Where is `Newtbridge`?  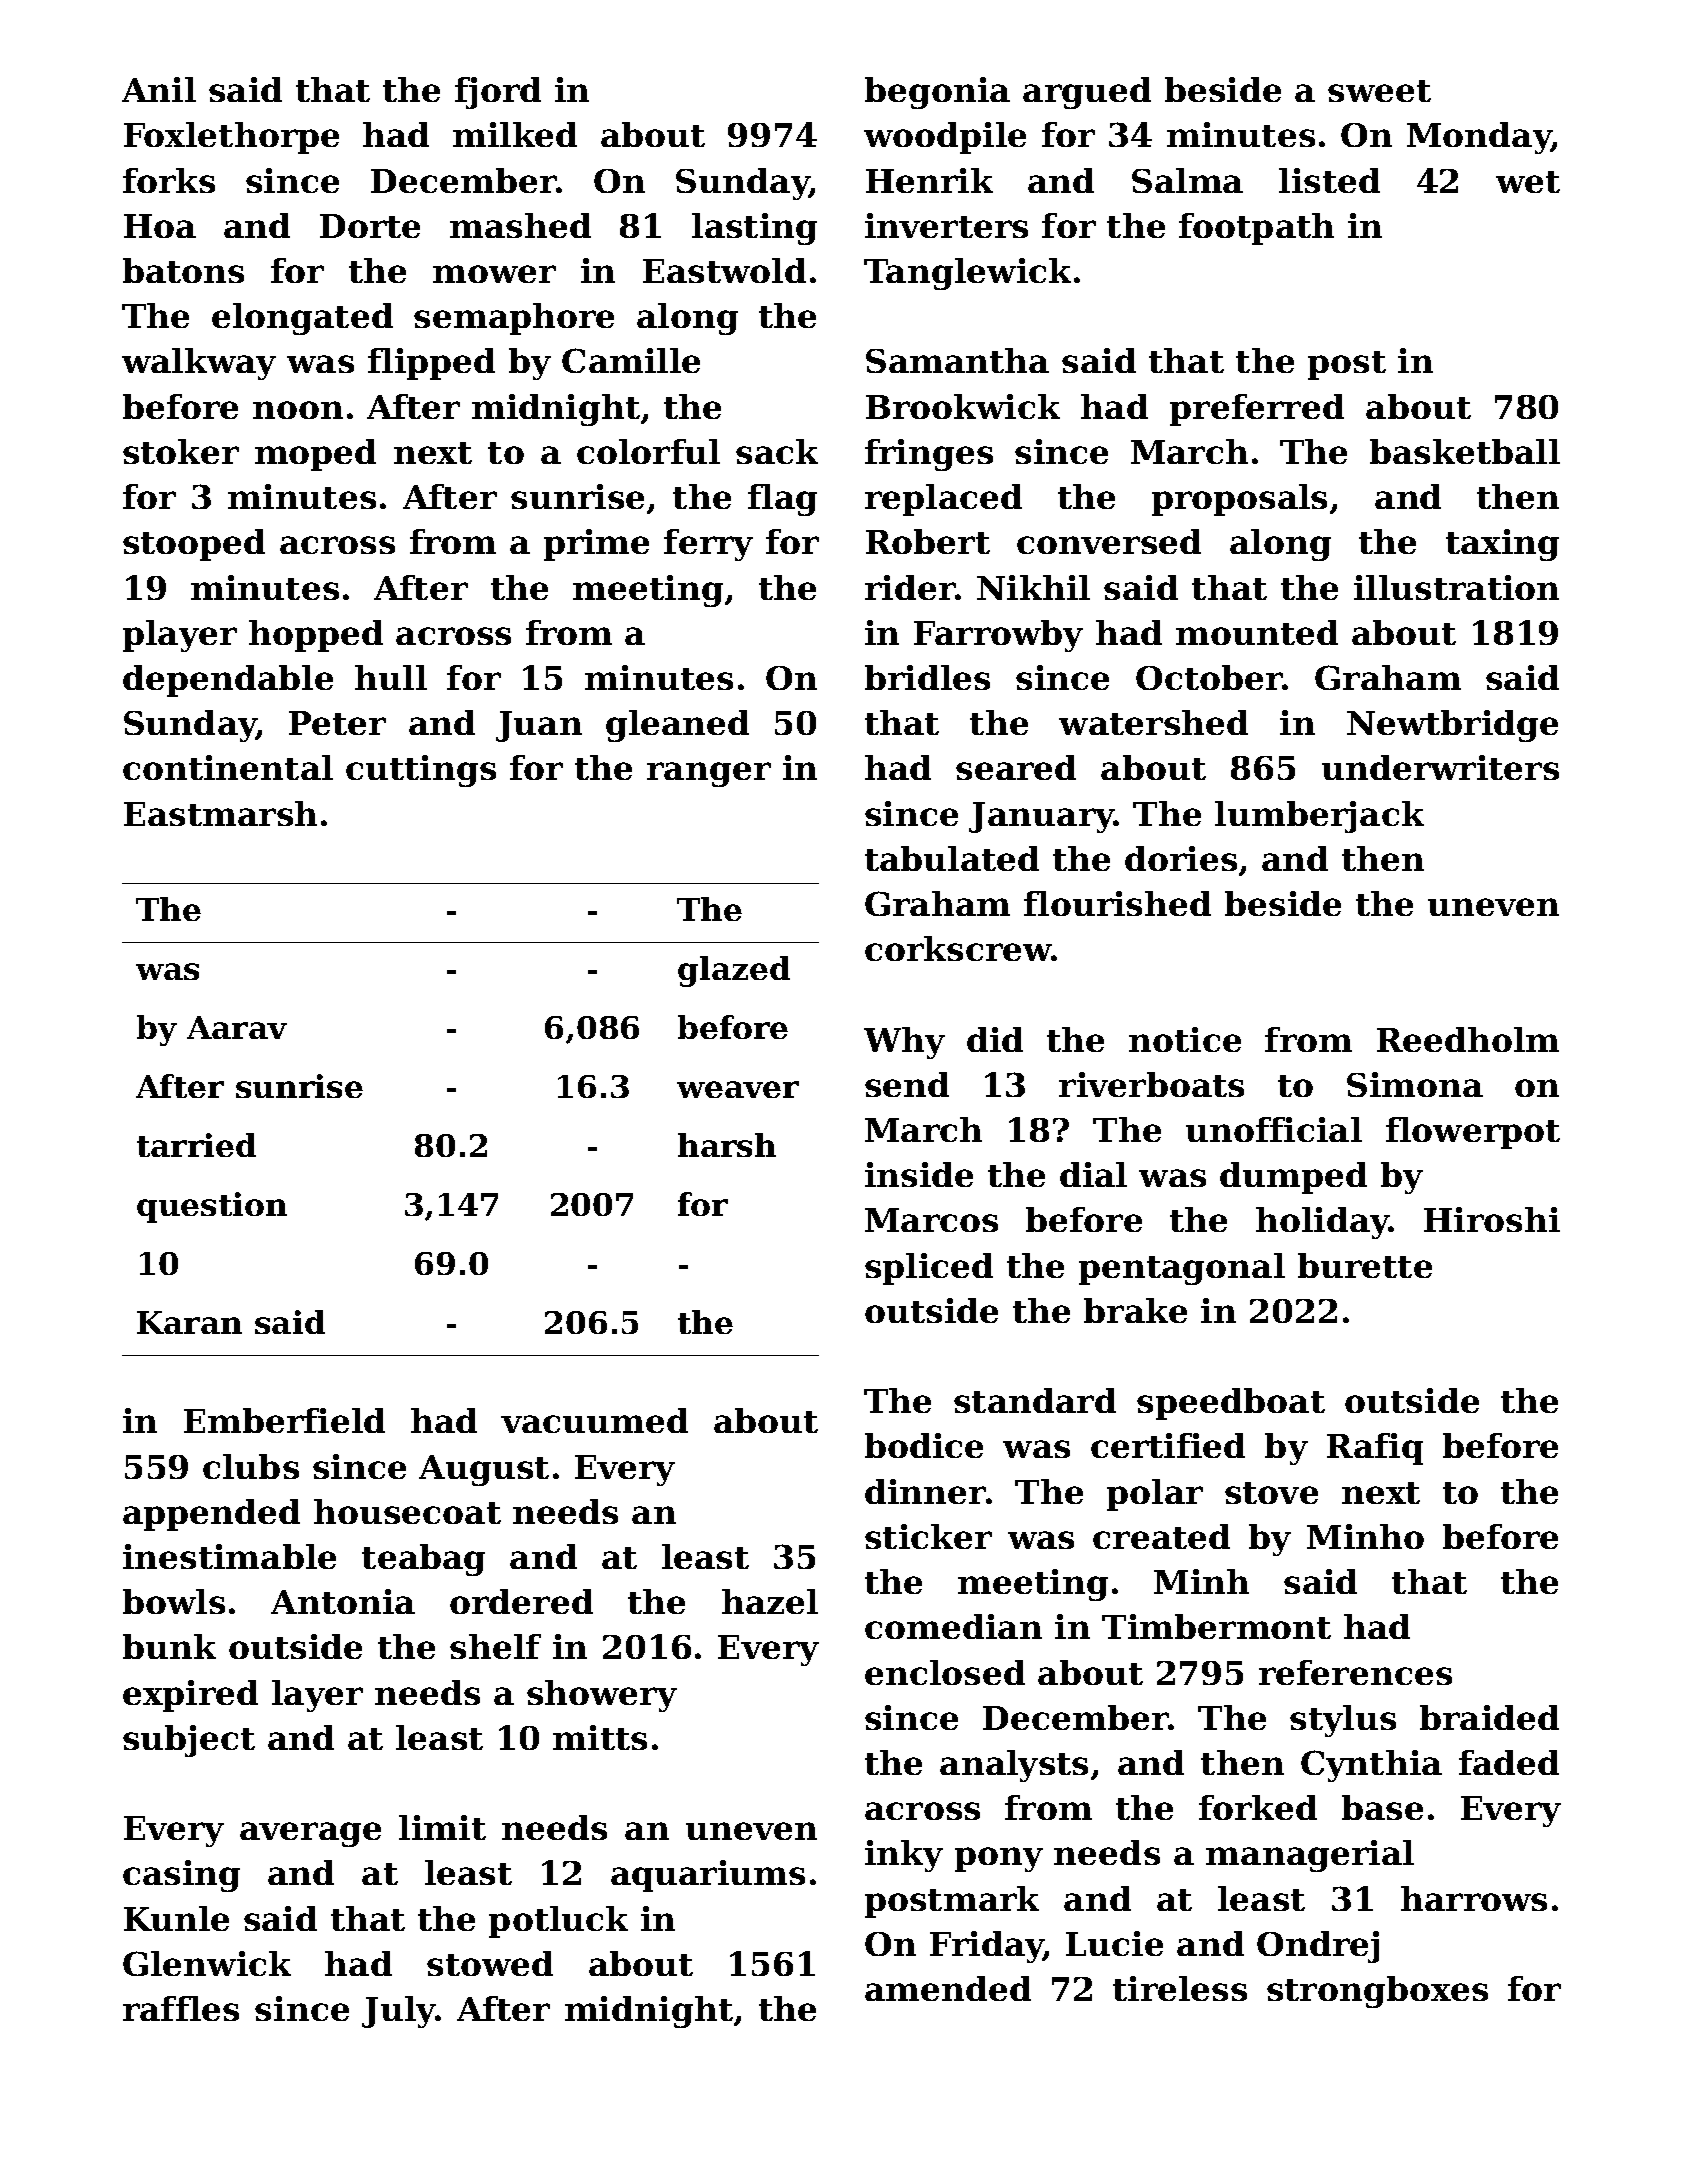 Newtbridge is located at coordinates (1452, 726).
